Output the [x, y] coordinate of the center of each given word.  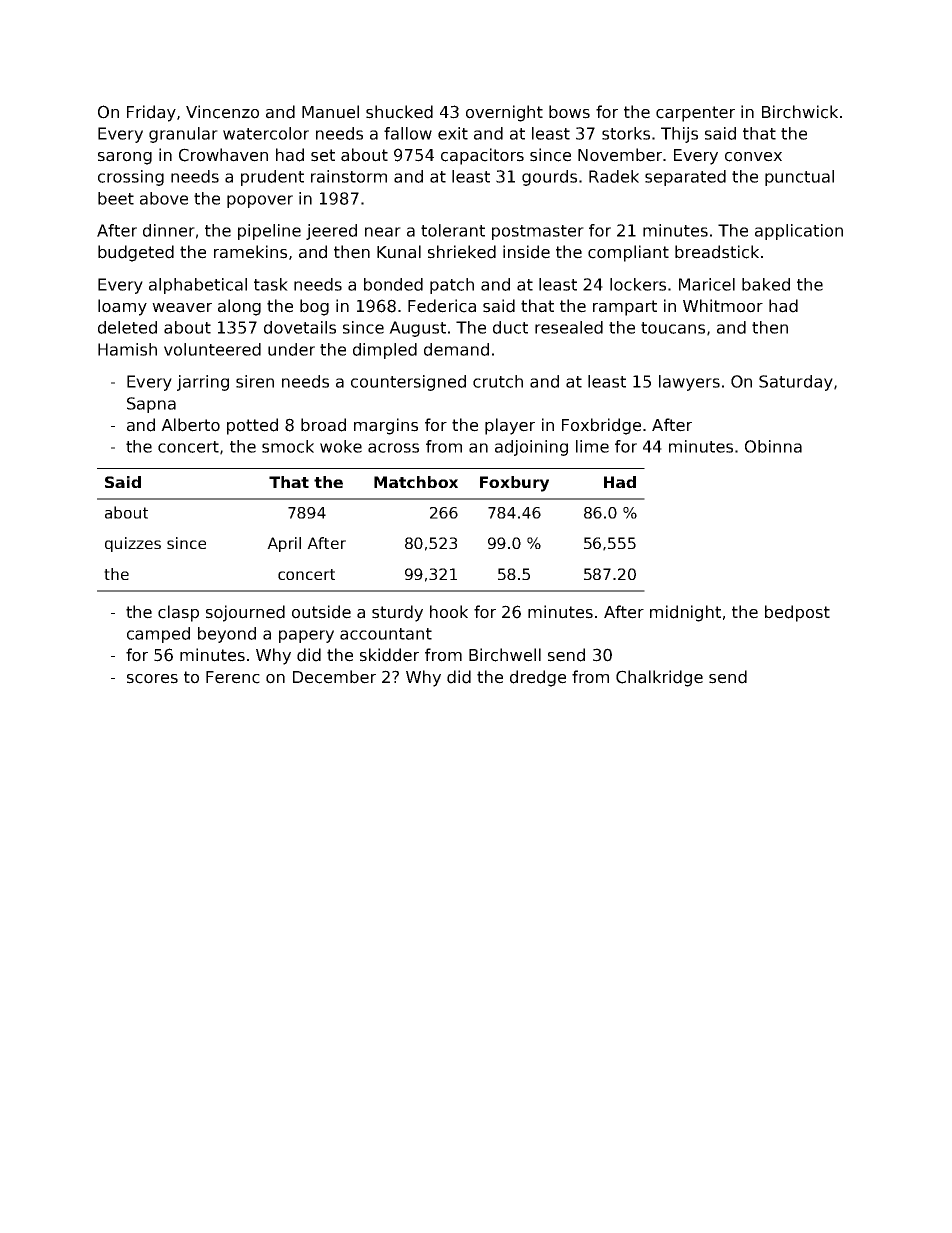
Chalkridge [659, 678]
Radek [614, 176]
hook [449, 612]
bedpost [797, 613]
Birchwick [800, 112]
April [284, 544]
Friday [151, 113]
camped [158, 635]
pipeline [269, 232]
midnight [685, 613]
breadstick [717, 252]
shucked [399, 112]
